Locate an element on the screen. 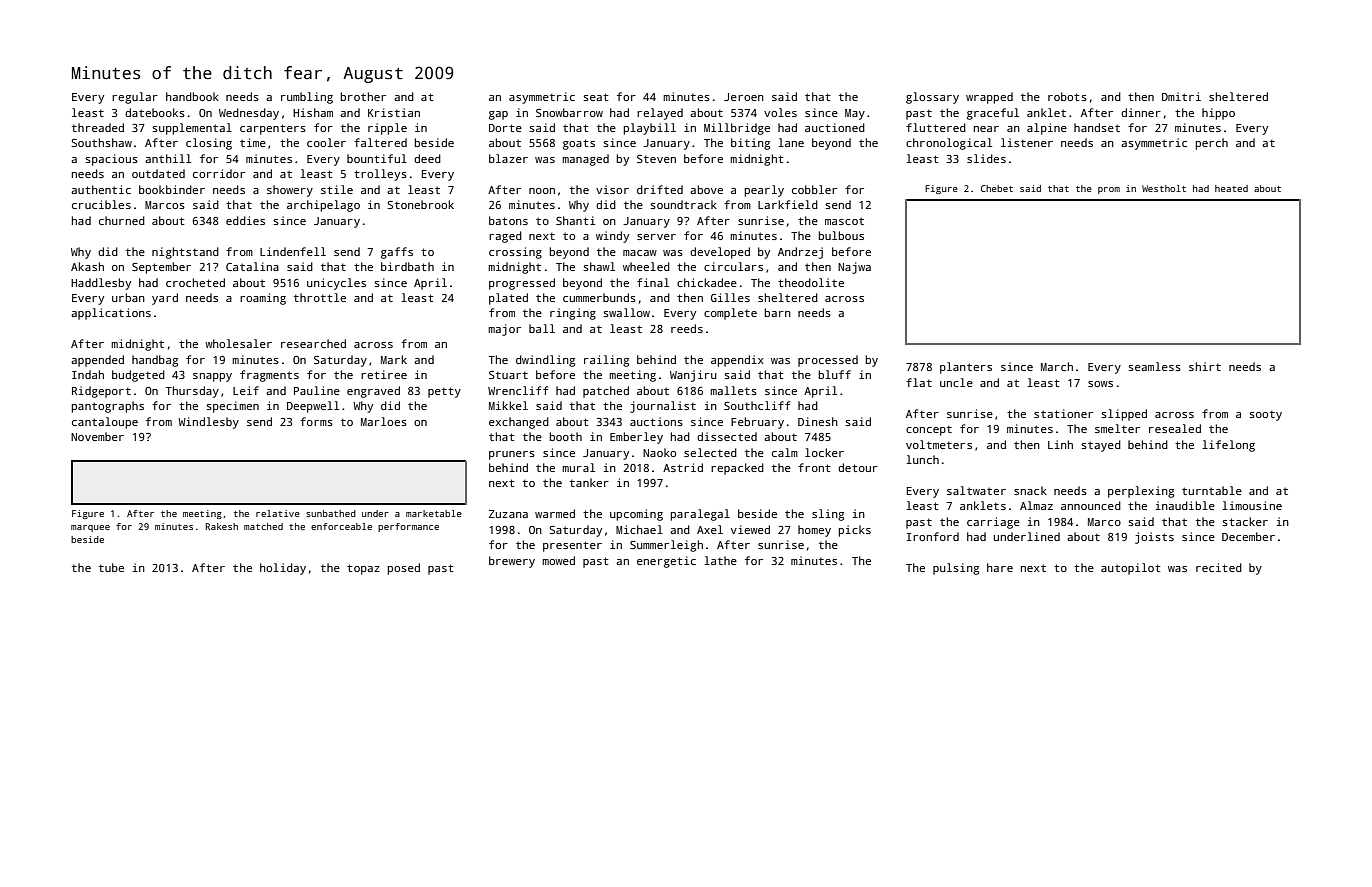 This screenshot has width=1372, height=887. Dorte is located at coordinates (505, 128).
